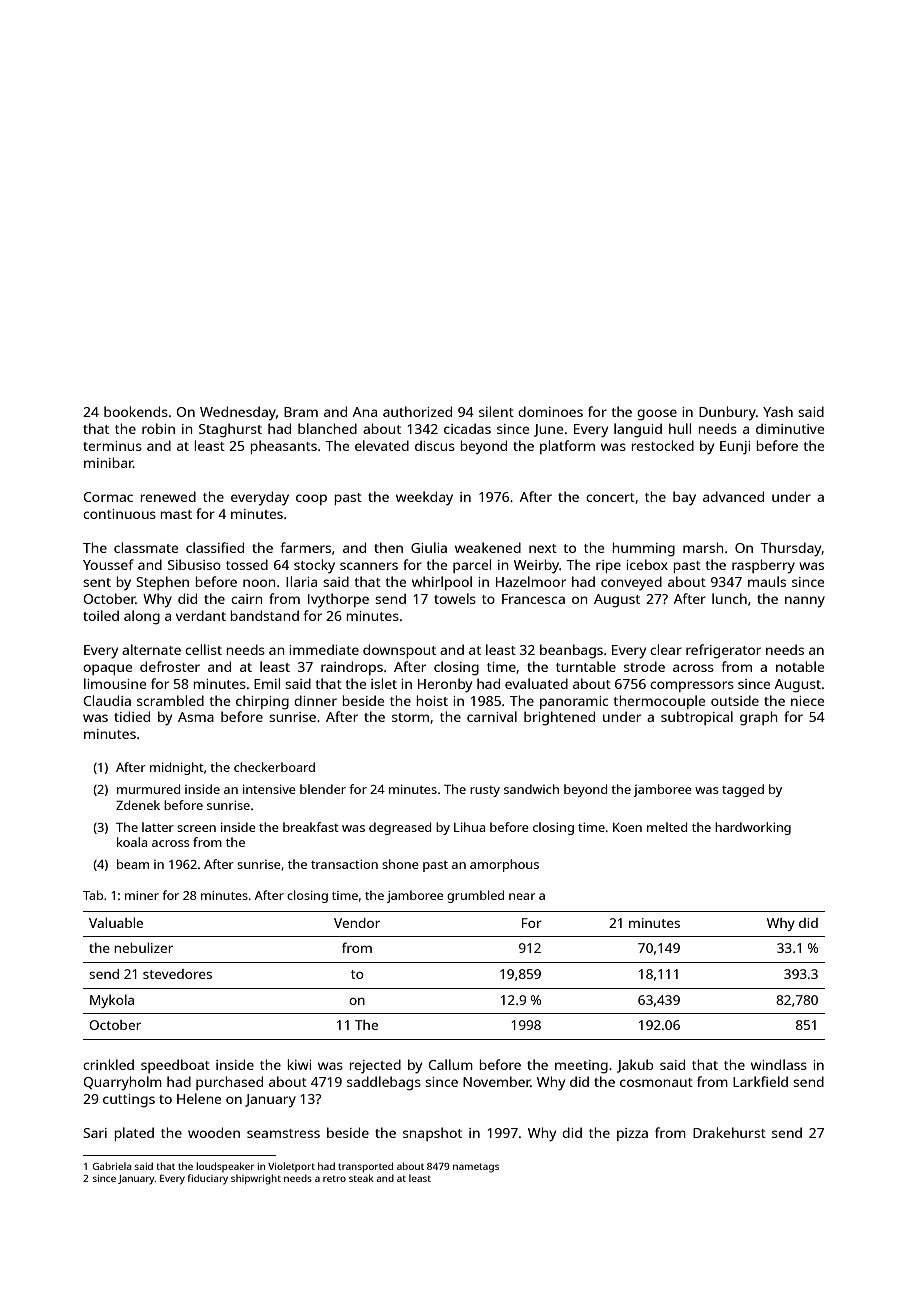 Image resolution: width=908 pixels, height=1316 pixels. I want to click on nametags, so click(476, 1168).
